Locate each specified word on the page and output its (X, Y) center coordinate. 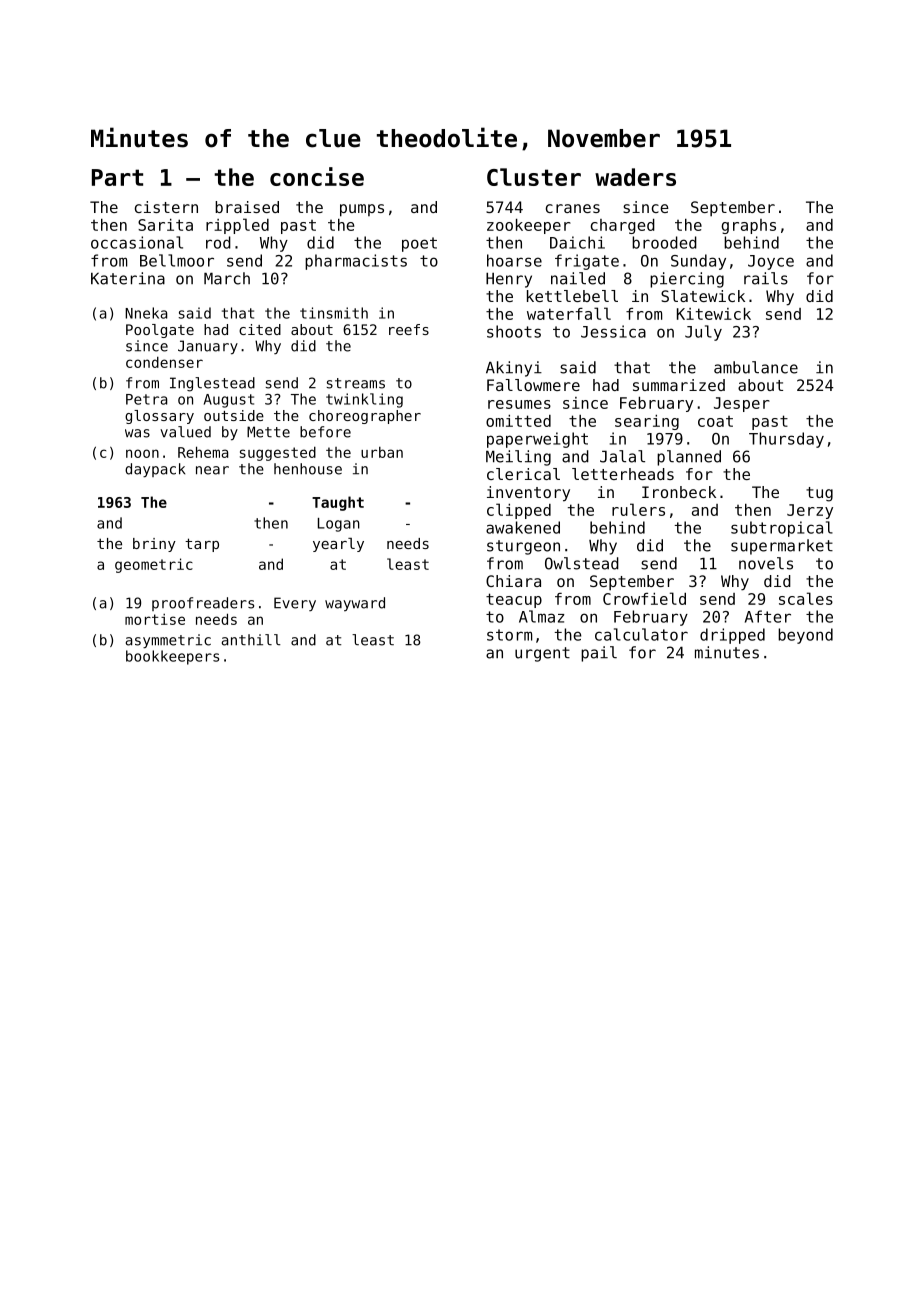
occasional (137, 242)
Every (295, 604)
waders (635, 177)
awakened (523, 527)
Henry (509, 280)
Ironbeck (679, 492)
